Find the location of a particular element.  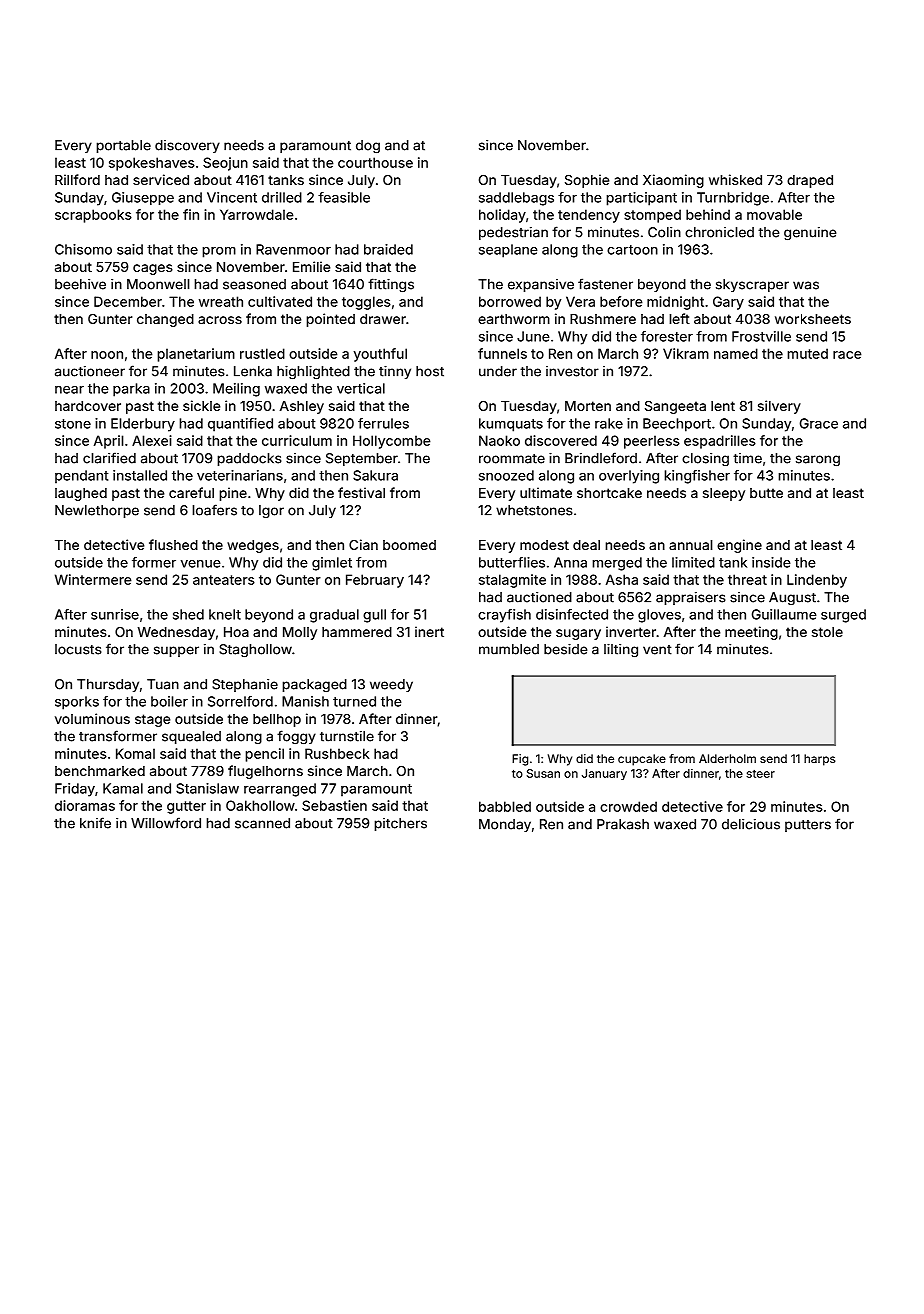

silvery is located at coordinates (779, 407).
